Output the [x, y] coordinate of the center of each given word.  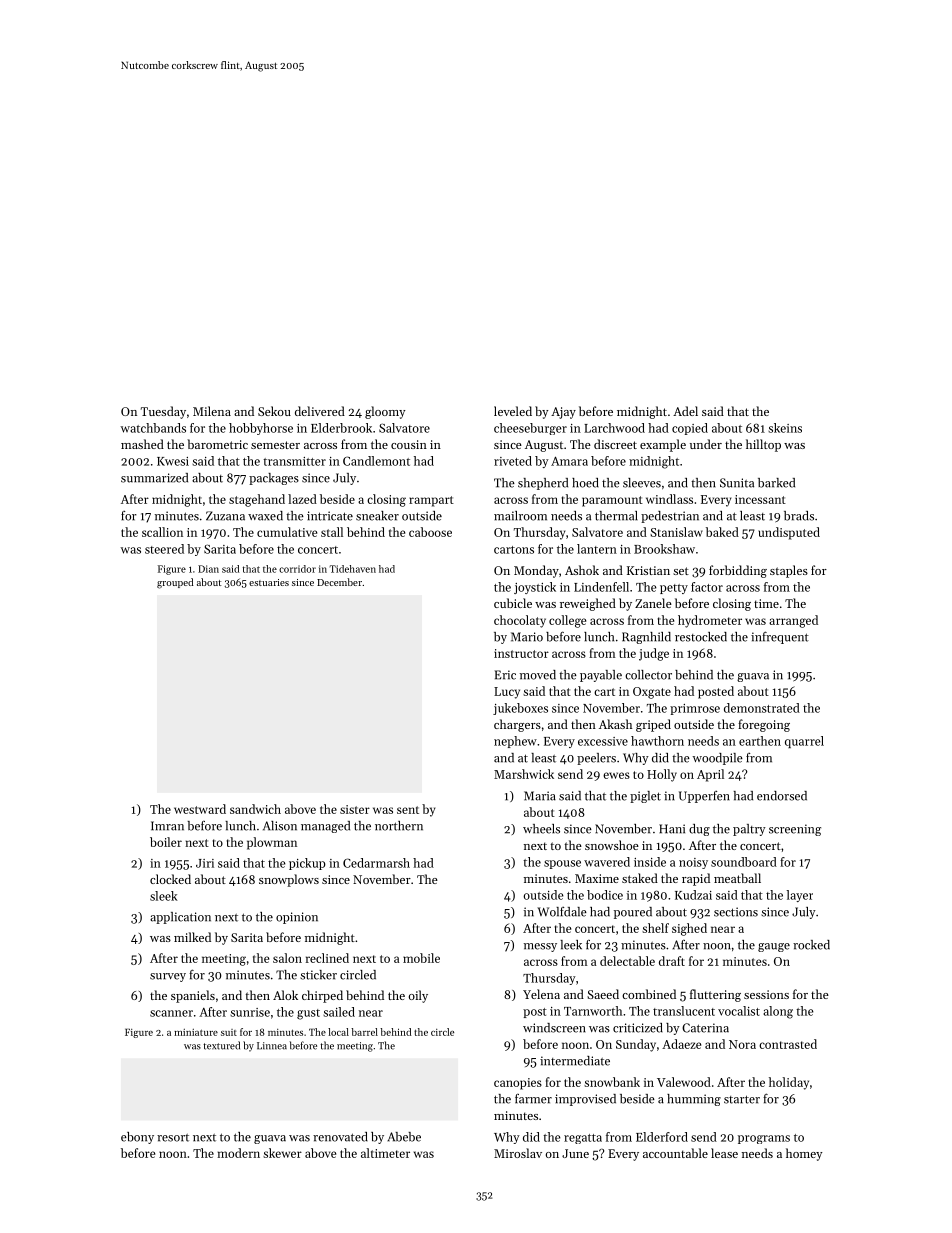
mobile [421, 958]
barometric [217, 444]
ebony [137, 1138]
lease [724, 1153]
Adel [685, 411]
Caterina [705, 1028]
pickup [307, 864]
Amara [569, 461]
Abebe [404, 1137]
